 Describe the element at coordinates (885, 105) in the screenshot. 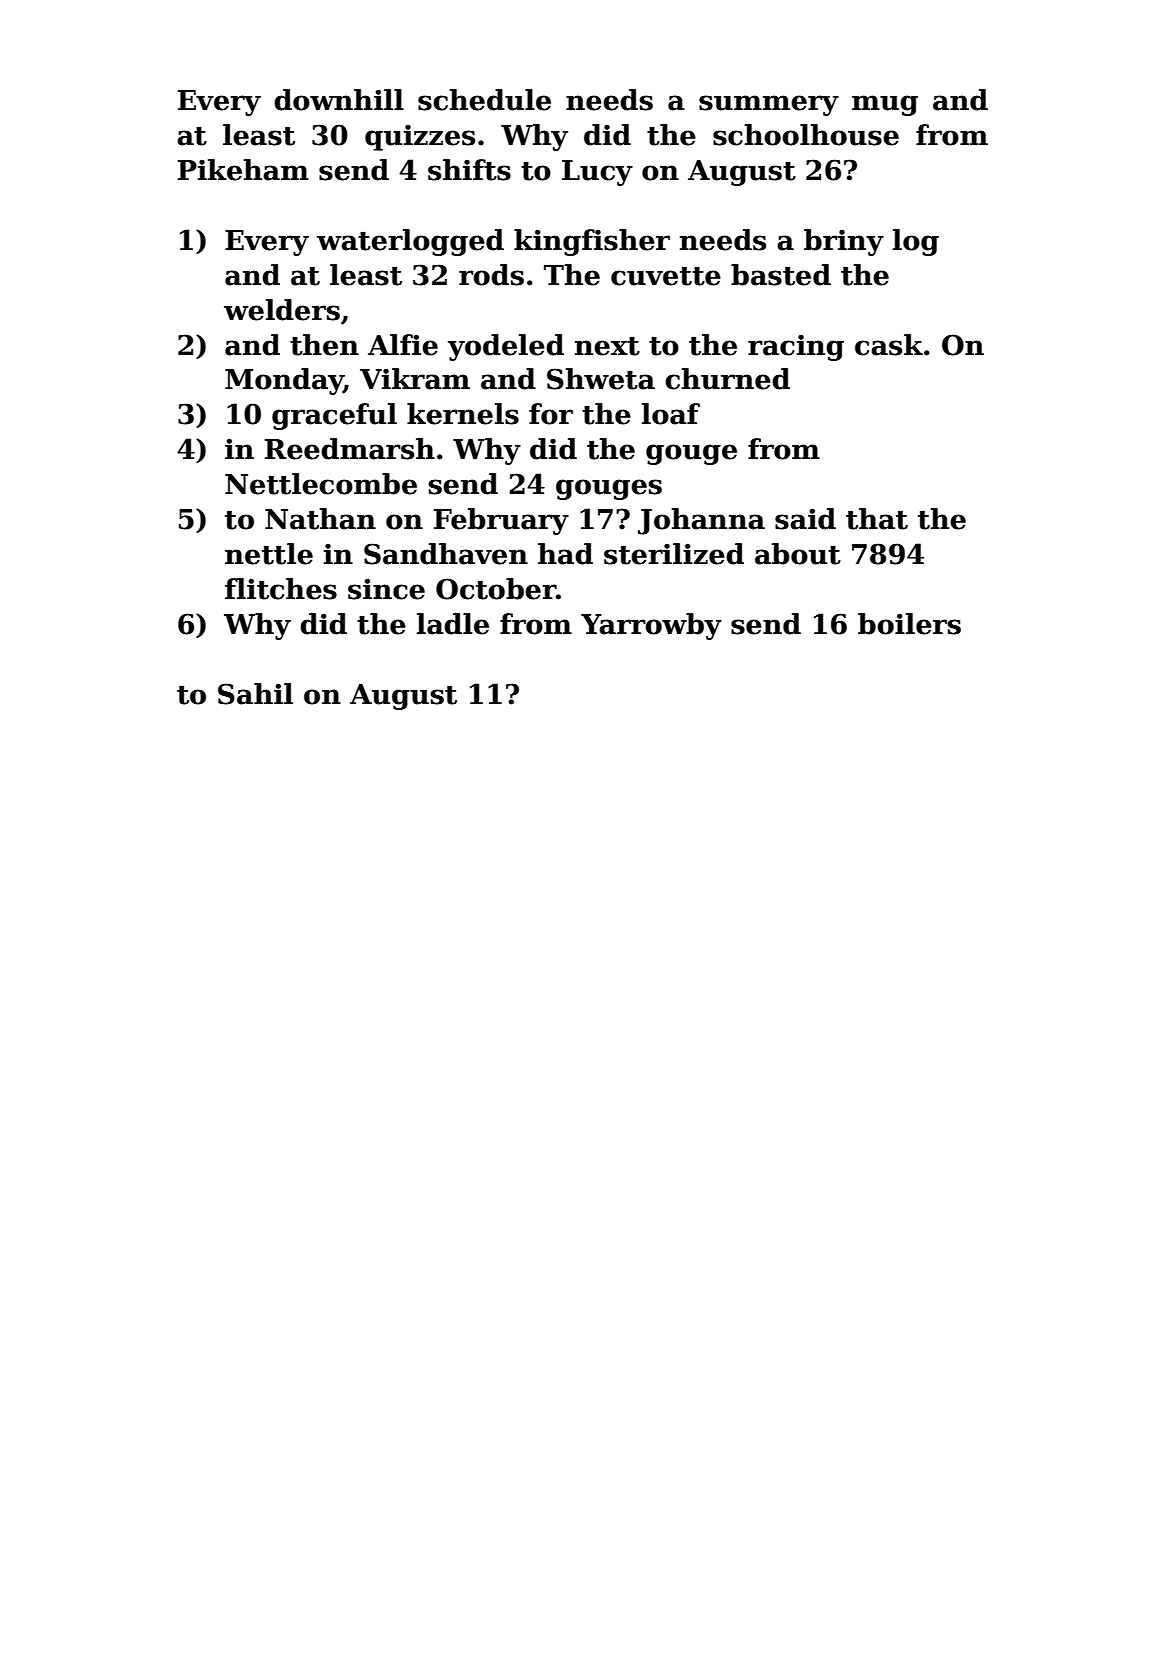

I see `mug` at that location.
